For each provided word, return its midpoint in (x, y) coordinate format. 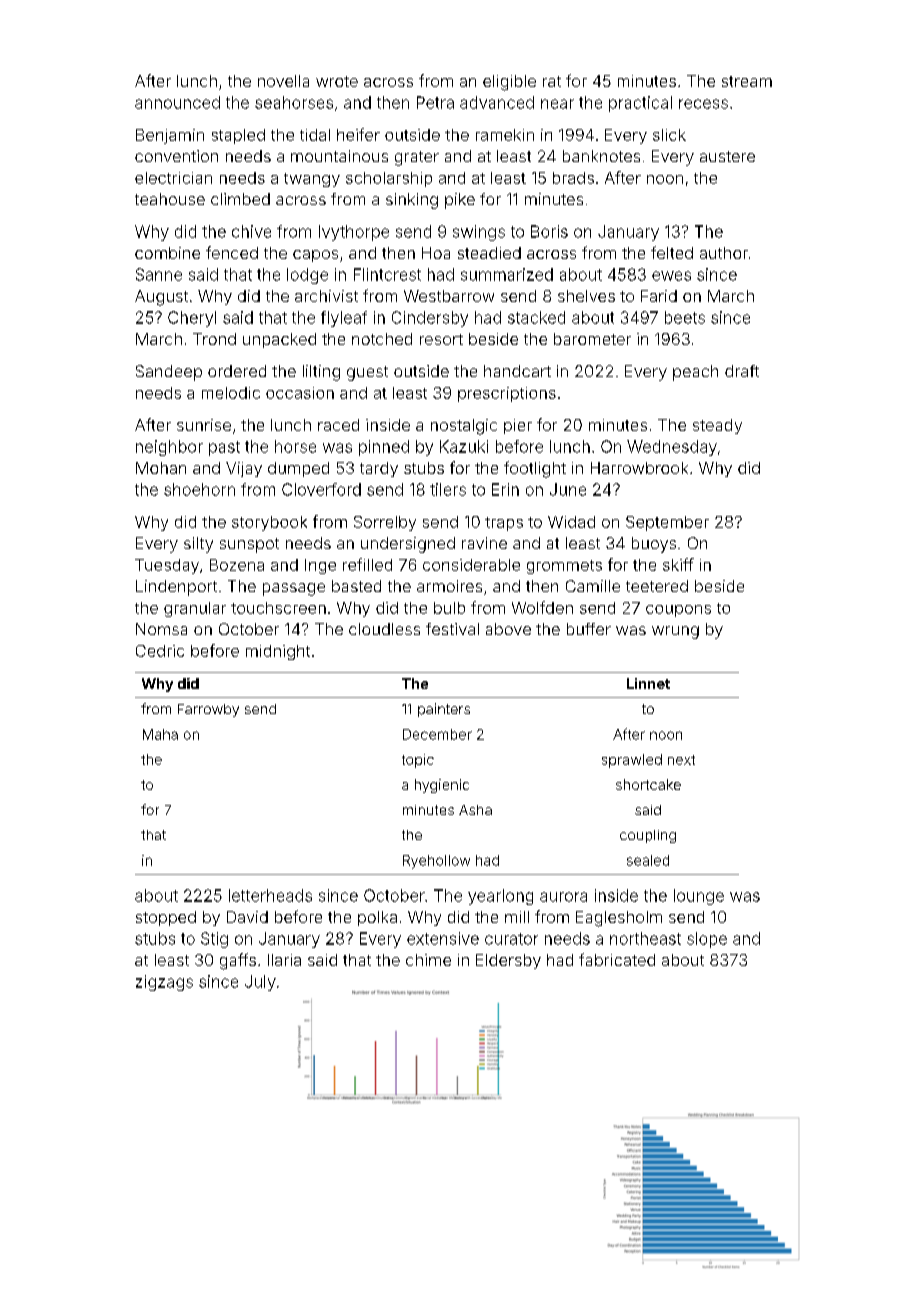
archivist (326, 296)
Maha (160, 734)
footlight (535, 469)
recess (703, 104)
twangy (312, 180)
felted (672, 252)
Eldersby (508, 961)
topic (418, 761)
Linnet (648, 683)
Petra (435, 102)
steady (717, 426)
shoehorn (199, 489)
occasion (300, 393)
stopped (166, 918)
